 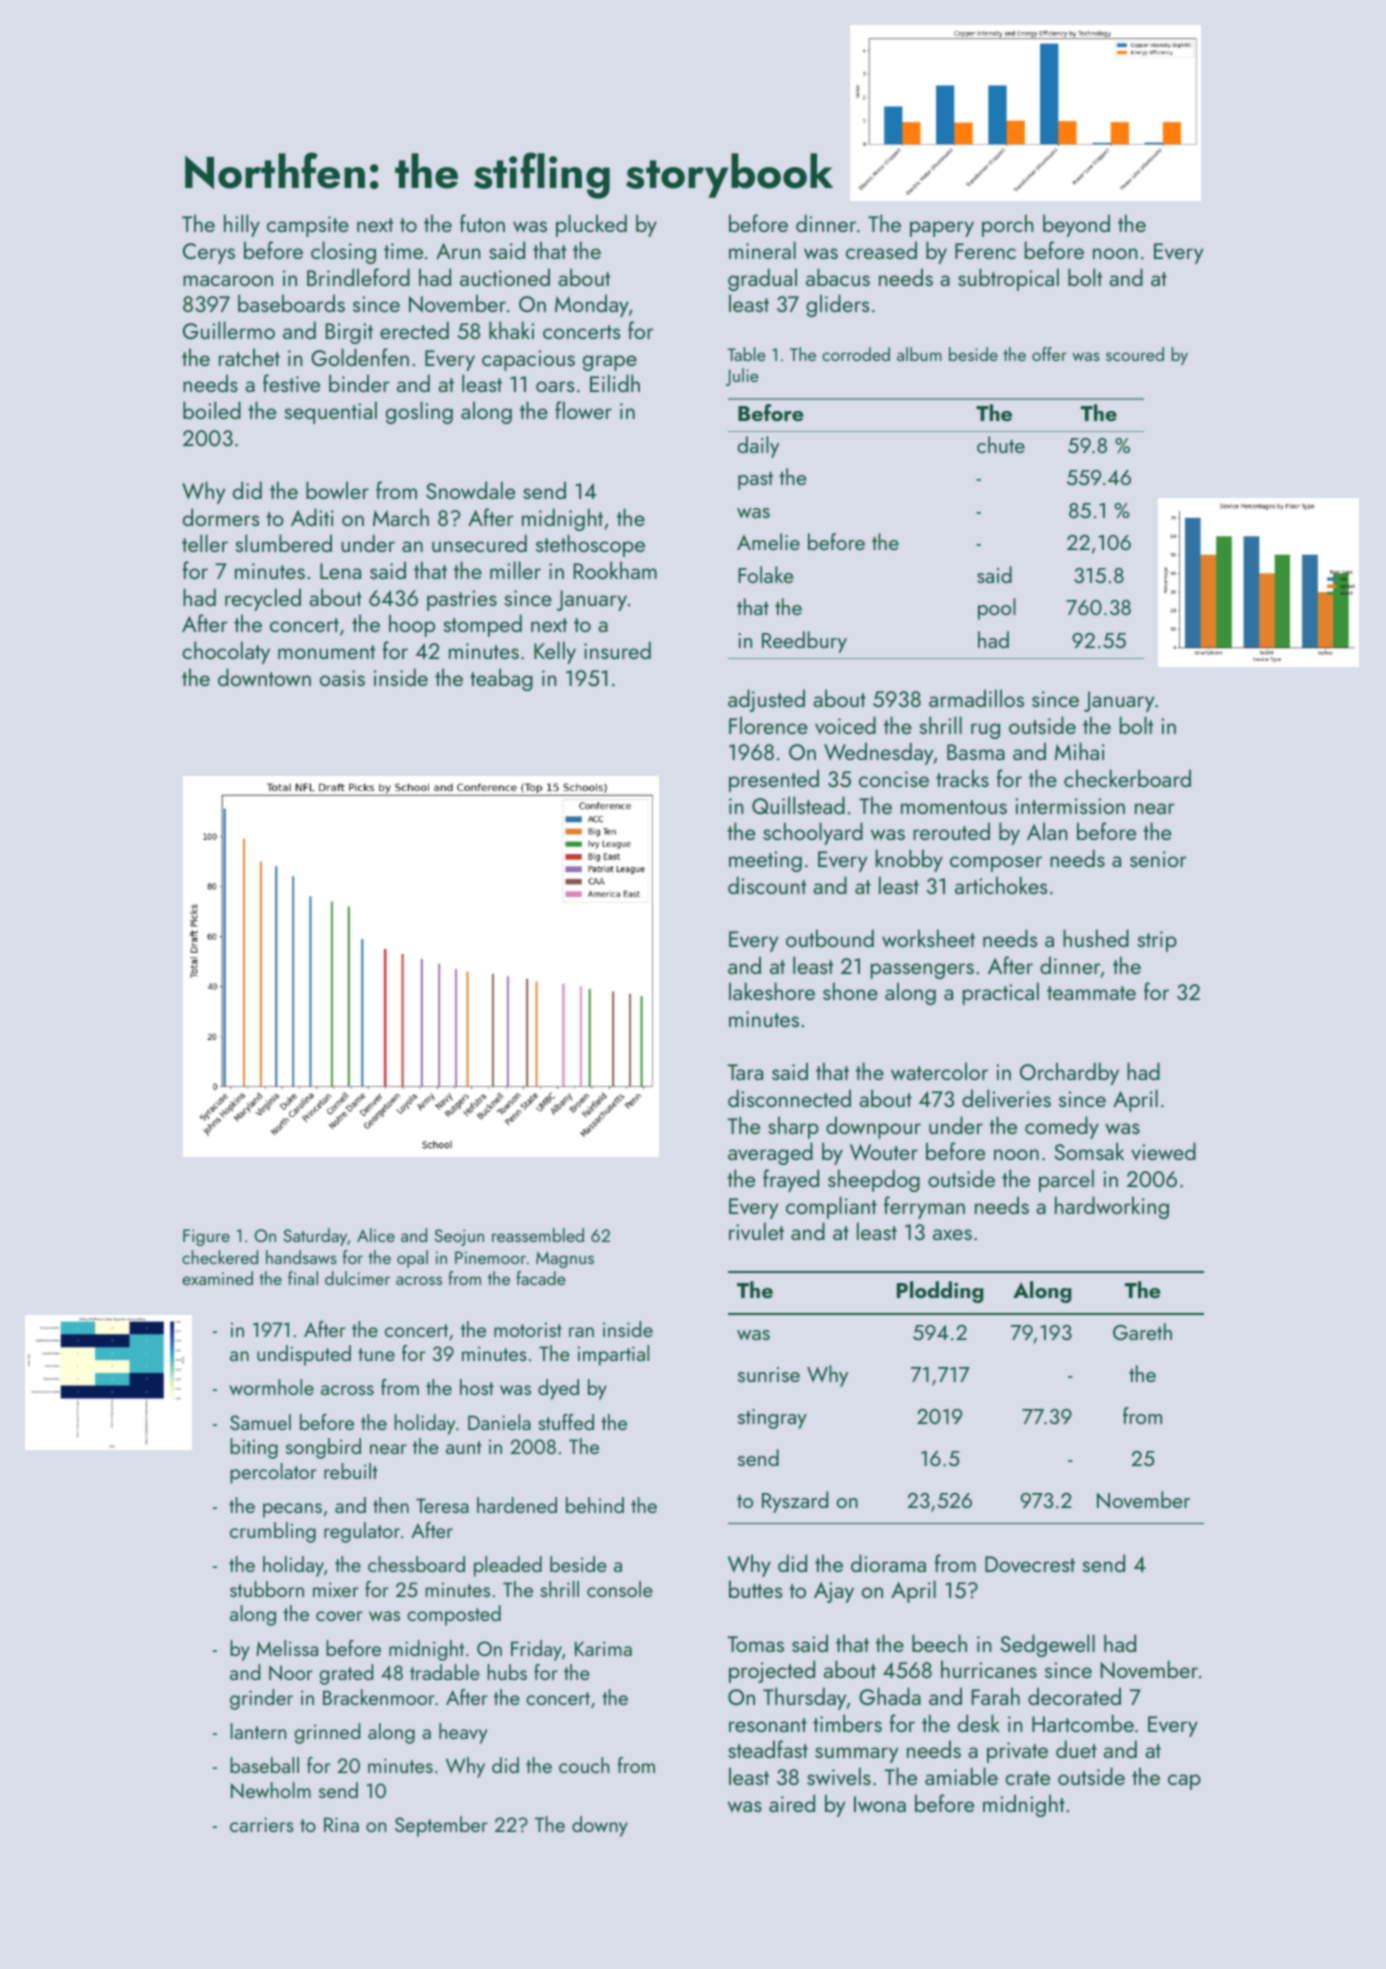 I want to click on Gareth, so click(x=1142, y=1331).
